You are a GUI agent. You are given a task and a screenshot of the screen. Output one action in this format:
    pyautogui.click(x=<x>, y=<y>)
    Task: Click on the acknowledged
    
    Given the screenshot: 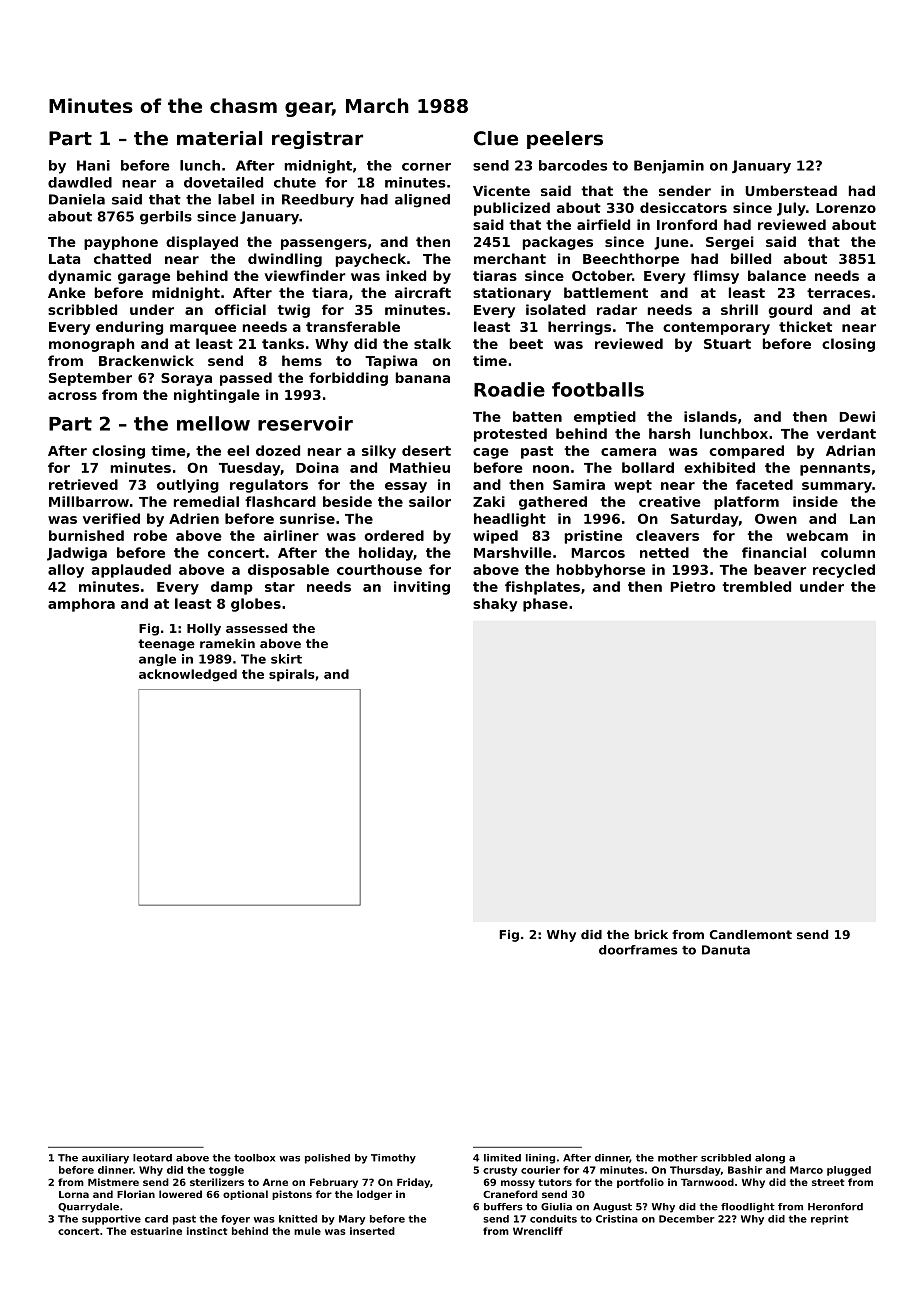 What is the action you would take?
    pyautogui.click(x=188, y=675)
